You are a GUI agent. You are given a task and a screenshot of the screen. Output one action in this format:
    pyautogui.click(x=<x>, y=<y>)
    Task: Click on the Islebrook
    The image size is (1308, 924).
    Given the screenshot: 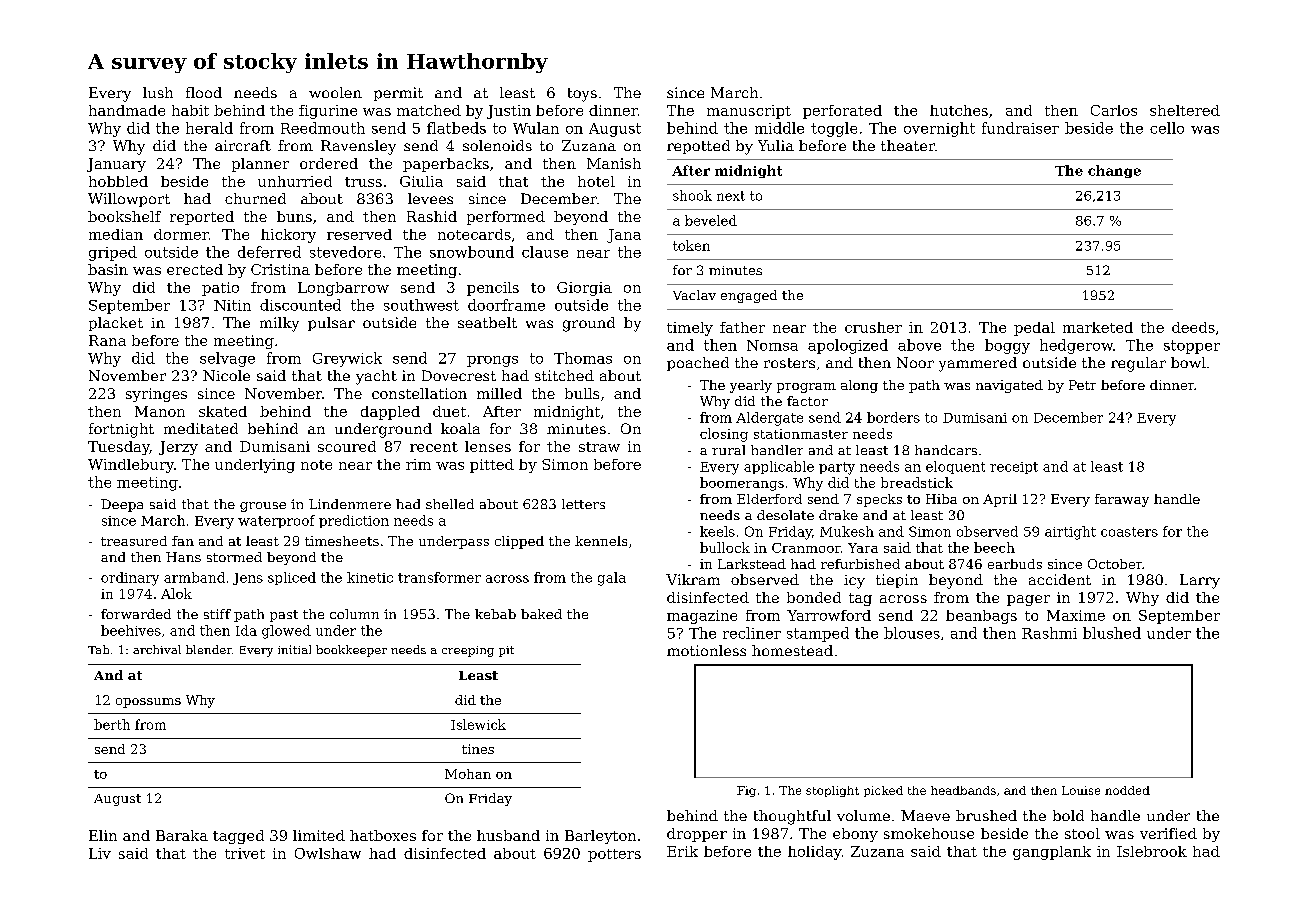 What is the action you would take?
    pyautogui.click(x=1152, y=851)
